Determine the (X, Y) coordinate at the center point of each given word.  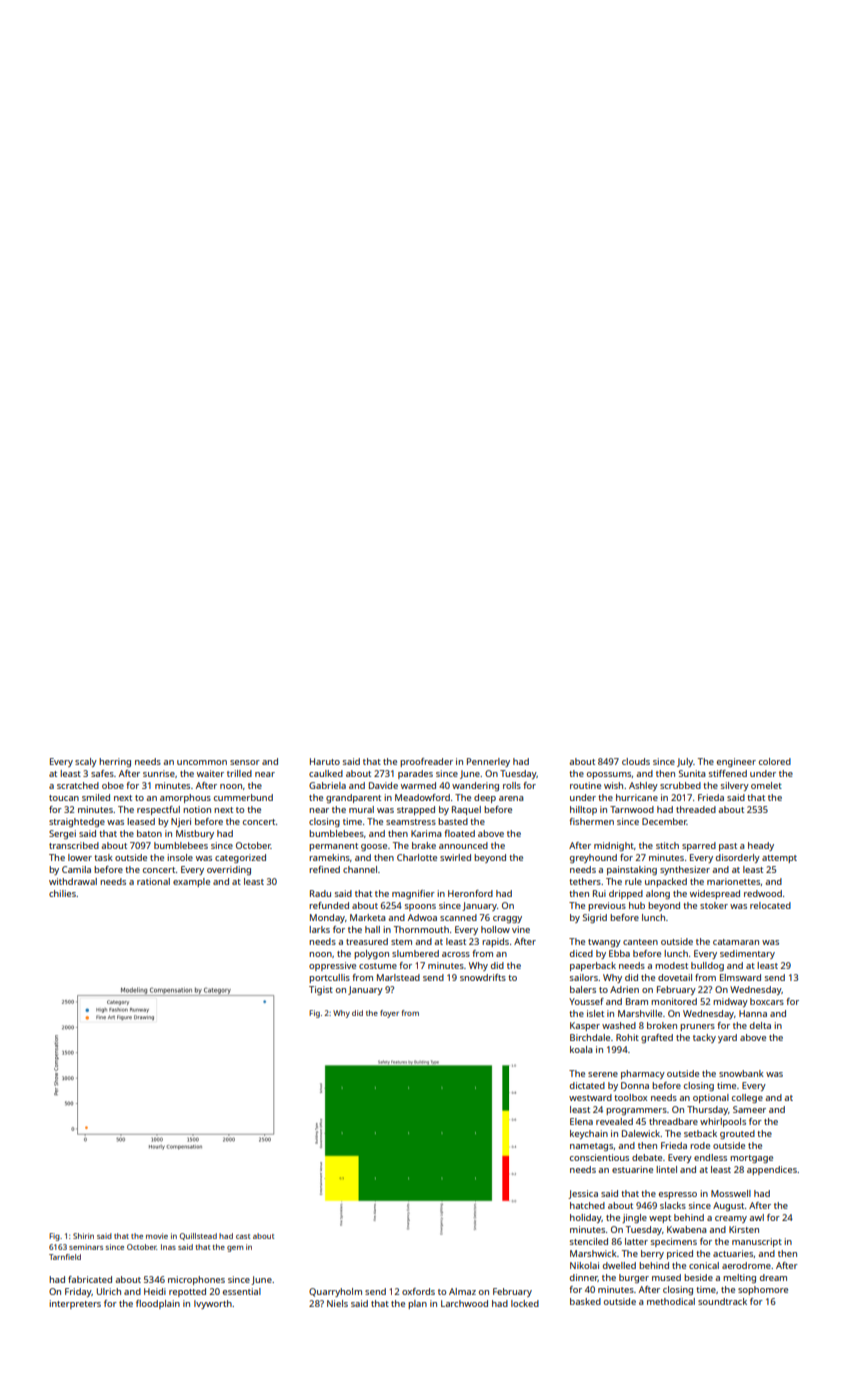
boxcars (767, 1001)
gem (235, 1249)
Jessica (583, 1194)
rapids (495, 942)
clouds (636, 761)
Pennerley (488, 762)
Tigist (321, 990)
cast (243, 1236)
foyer (389, 1014)
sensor (245, 762)
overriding (229, 870)
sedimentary (747, 954)
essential (242, 1291)
